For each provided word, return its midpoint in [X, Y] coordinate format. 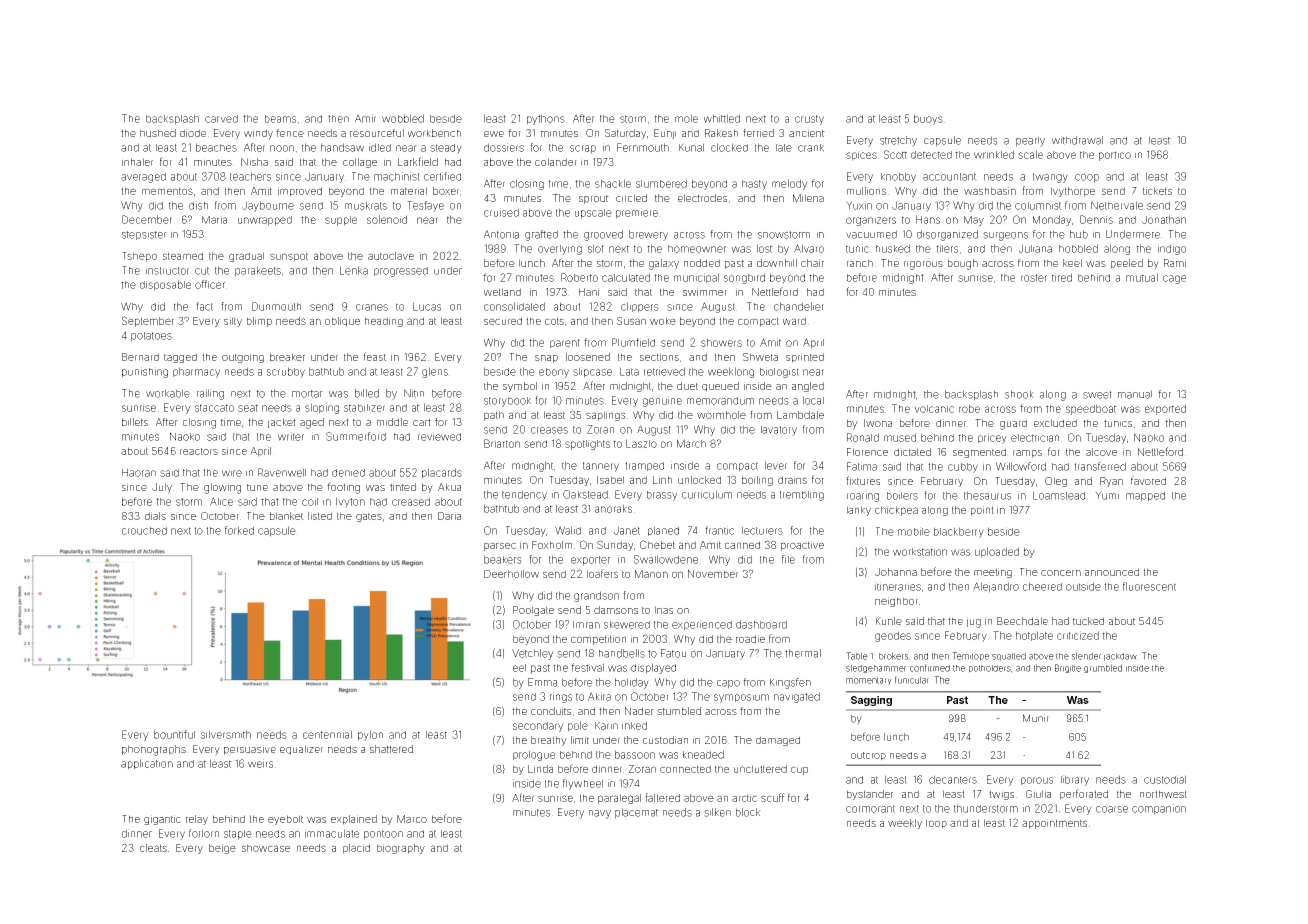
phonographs [154, 750]
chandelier [799, 306]
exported [1165, 409]
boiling [757, 481]
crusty [809, 120]
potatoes [151, 337]
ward [794, 321]
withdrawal [1077, 140]
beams [280, 119]
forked [239, 530]
